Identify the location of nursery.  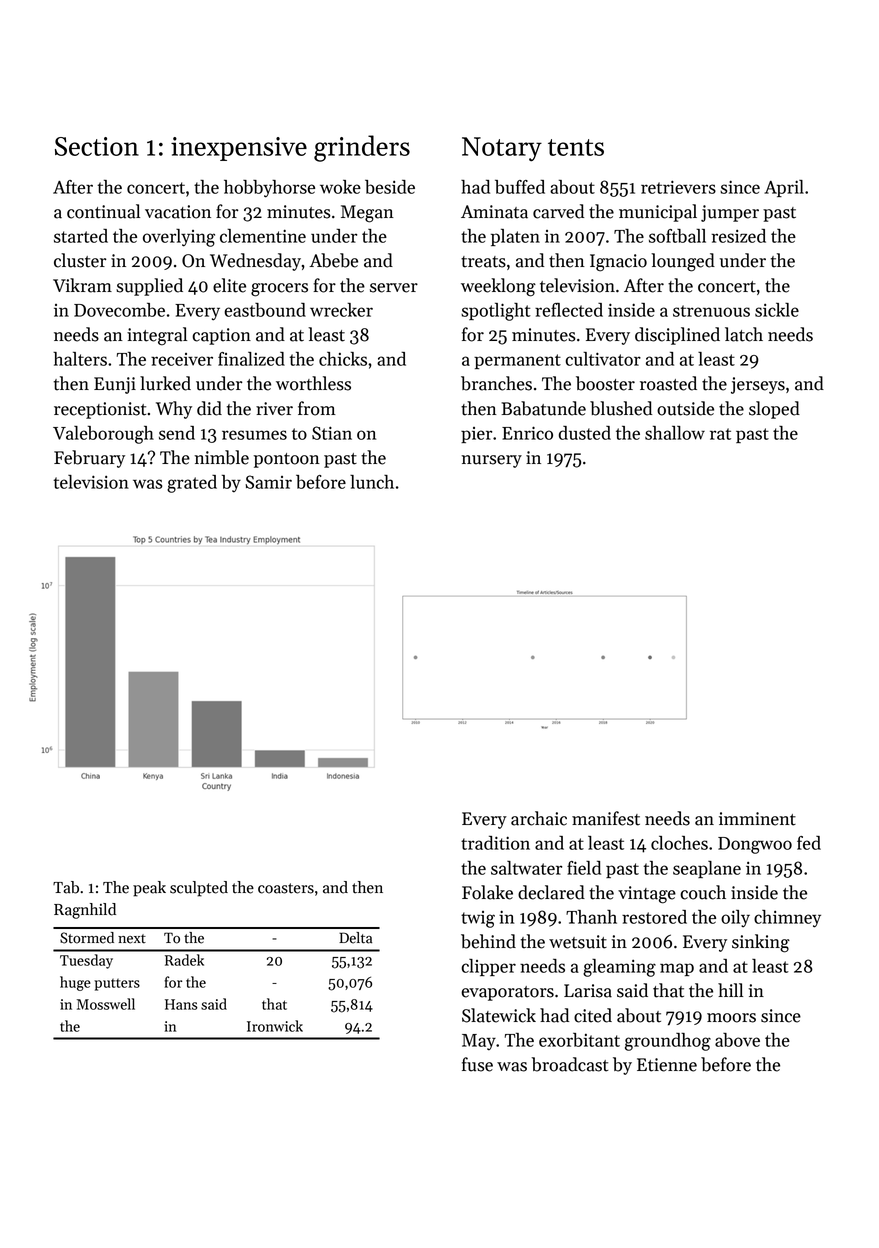
(491, 461).
